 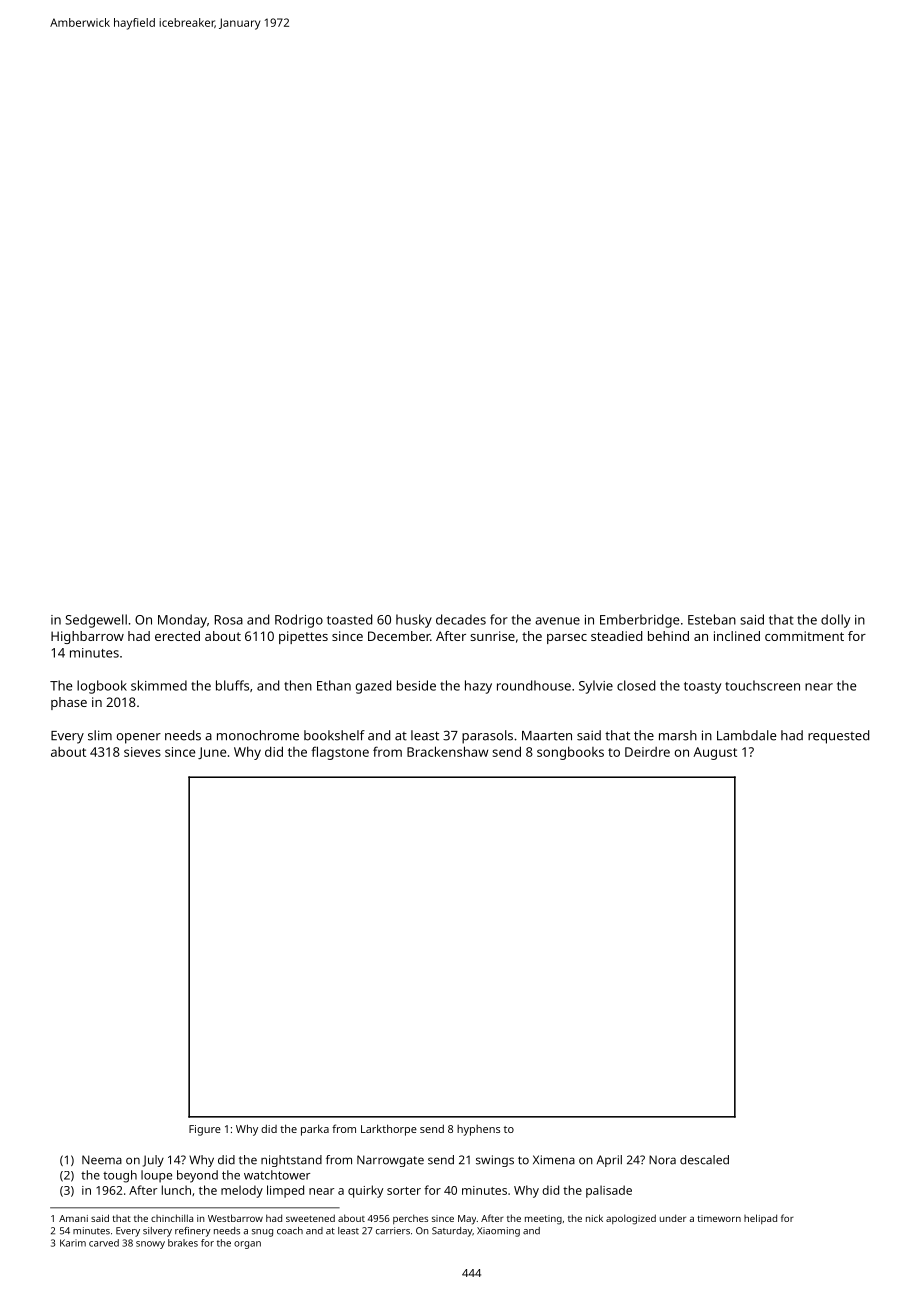 What do you see at coordinates (315, 1130) in the image?
I see `parka` at bounding box center [315, 1130].
